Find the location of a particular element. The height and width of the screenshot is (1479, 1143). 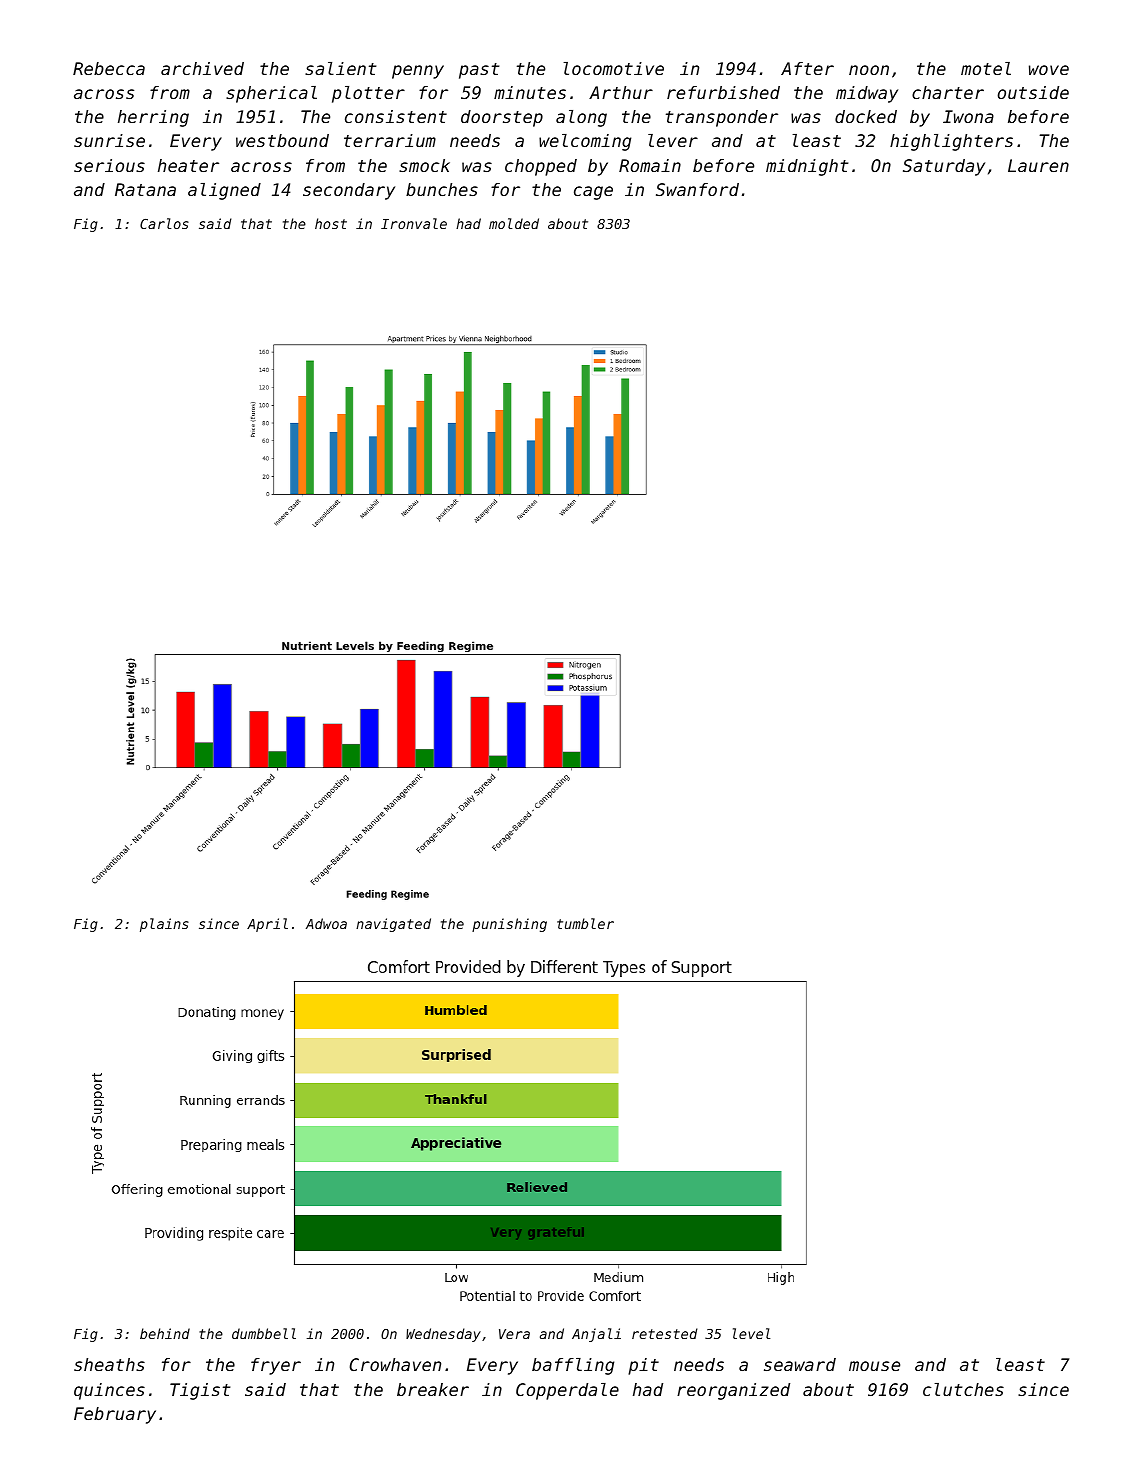

navigated is located at coordinates (393, 925).
